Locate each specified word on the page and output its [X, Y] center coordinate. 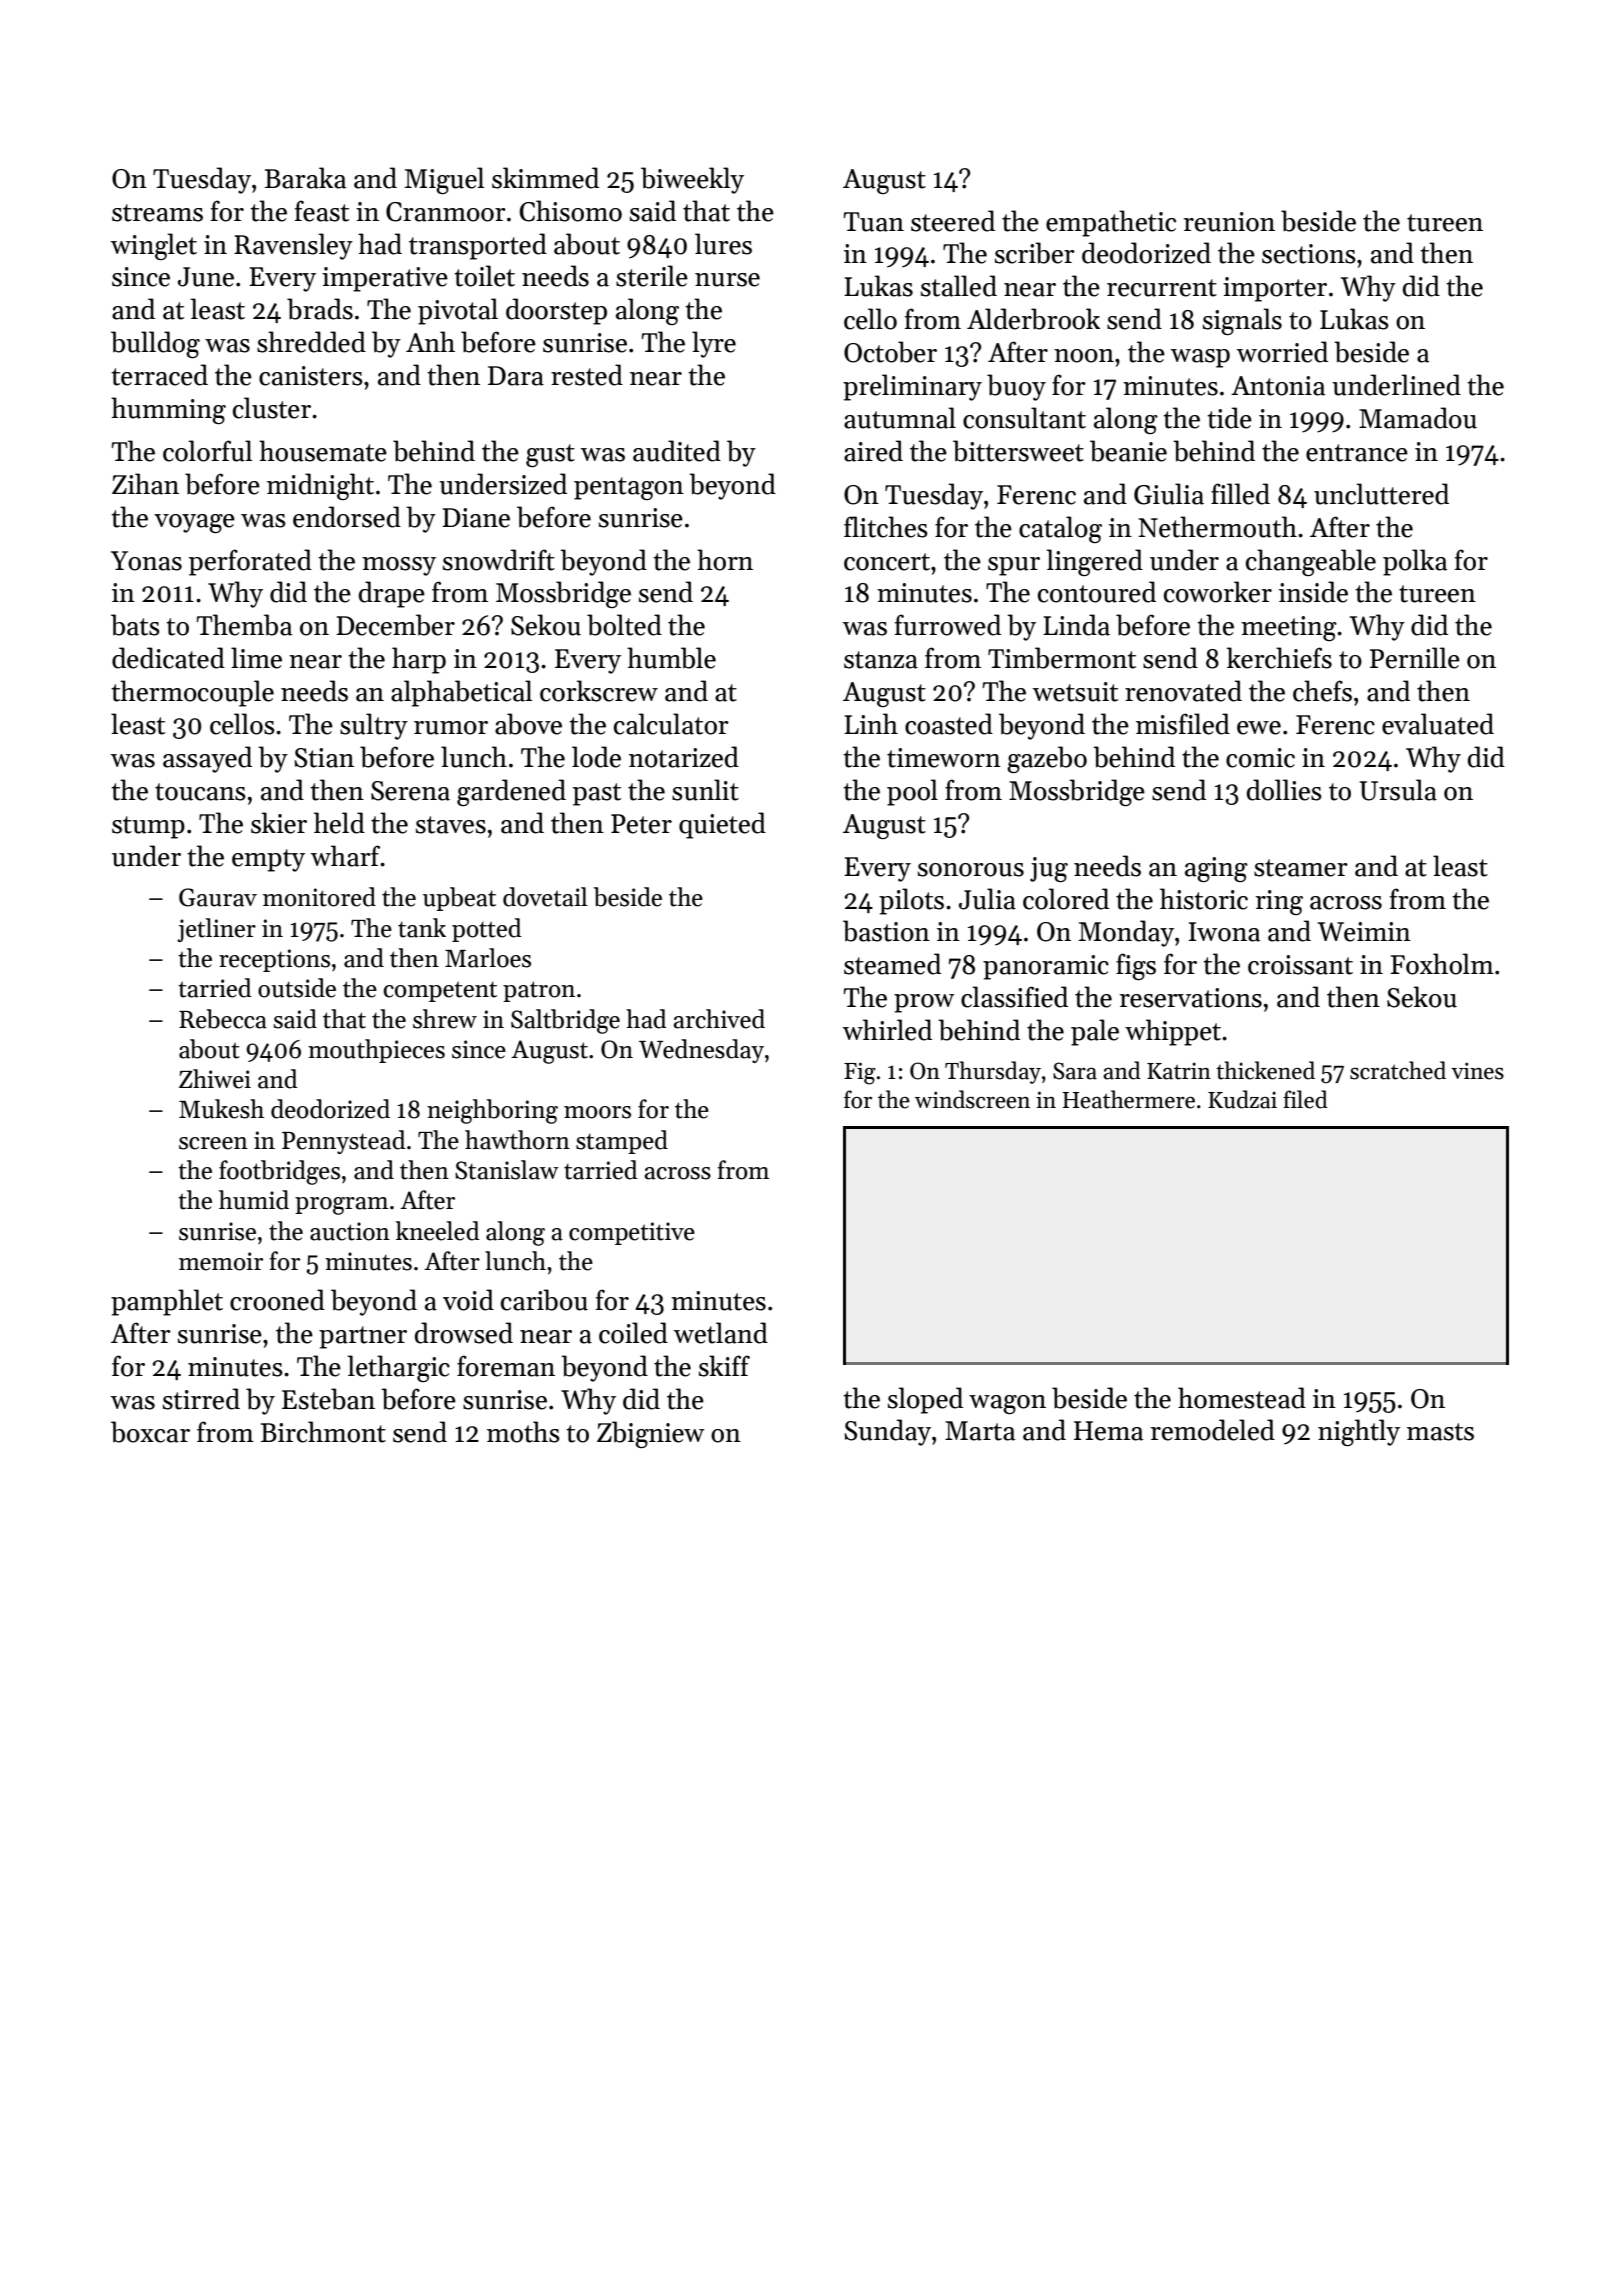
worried [1282, 352]
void [468, 1300]
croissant [1300, 965]
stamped [622, 1142]
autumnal [900, 418]
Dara [516, 376]
